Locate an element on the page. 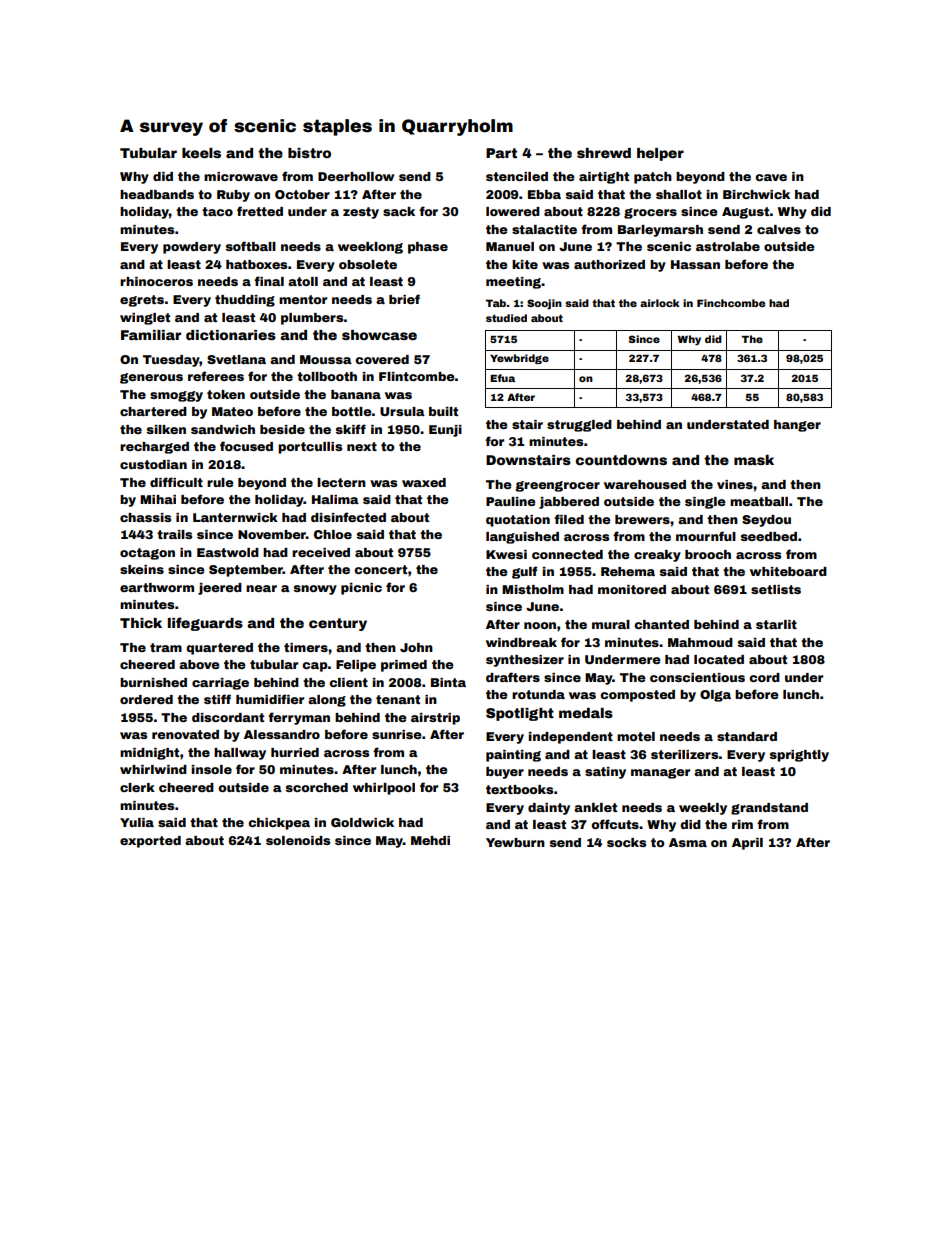  trails is located at coordinates (174, 534).
